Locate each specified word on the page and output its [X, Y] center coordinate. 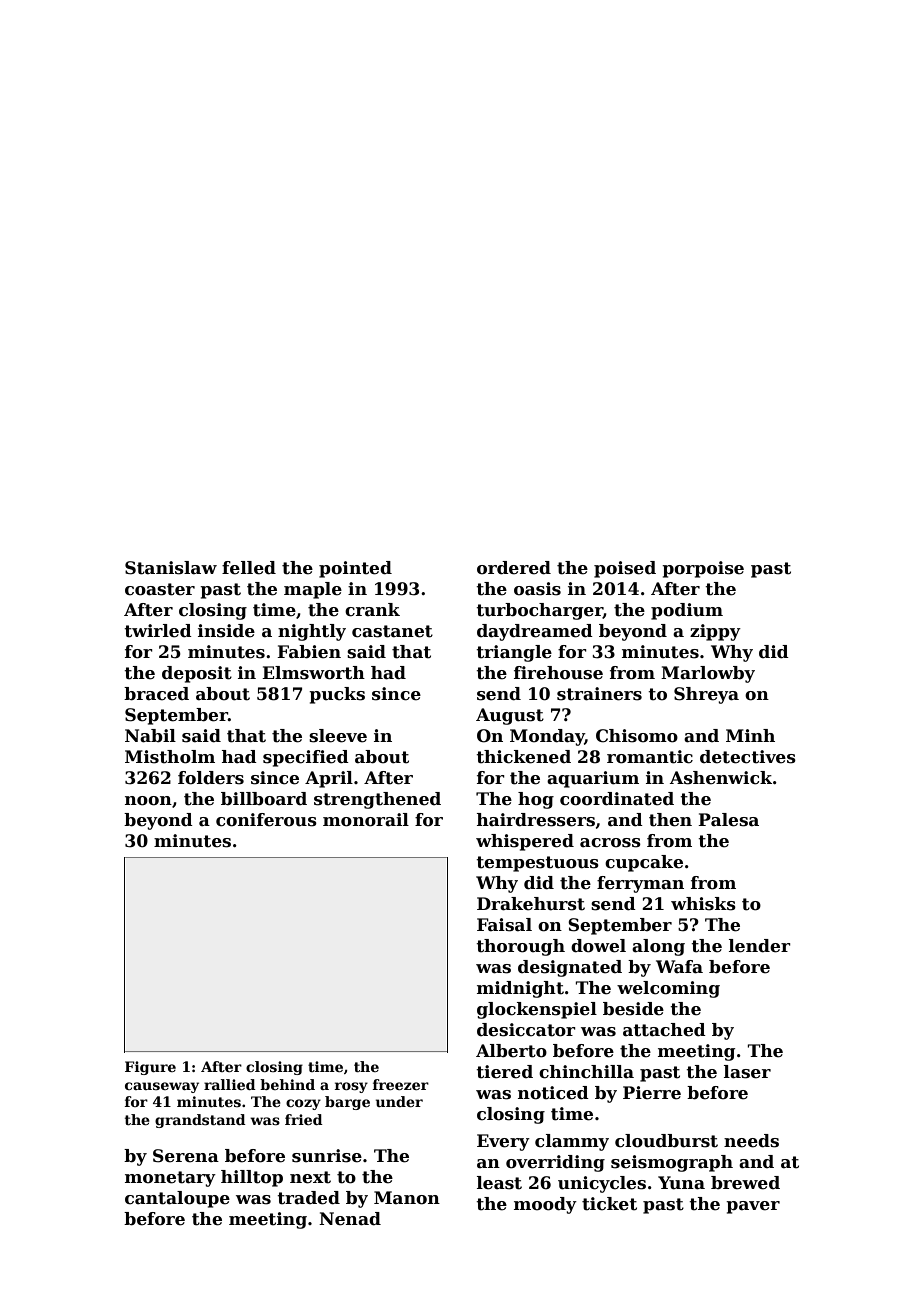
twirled [158, 631]
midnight [520, 989]
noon [148, 801]
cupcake [644, 863]
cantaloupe [177, 1199]
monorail [366, 820]
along [658, 947]
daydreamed [535, 632]
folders [211, 778]
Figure [150, 1068]
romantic [650, 757]
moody [545, 1205]
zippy [715, 632]
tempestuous [537, 864]
